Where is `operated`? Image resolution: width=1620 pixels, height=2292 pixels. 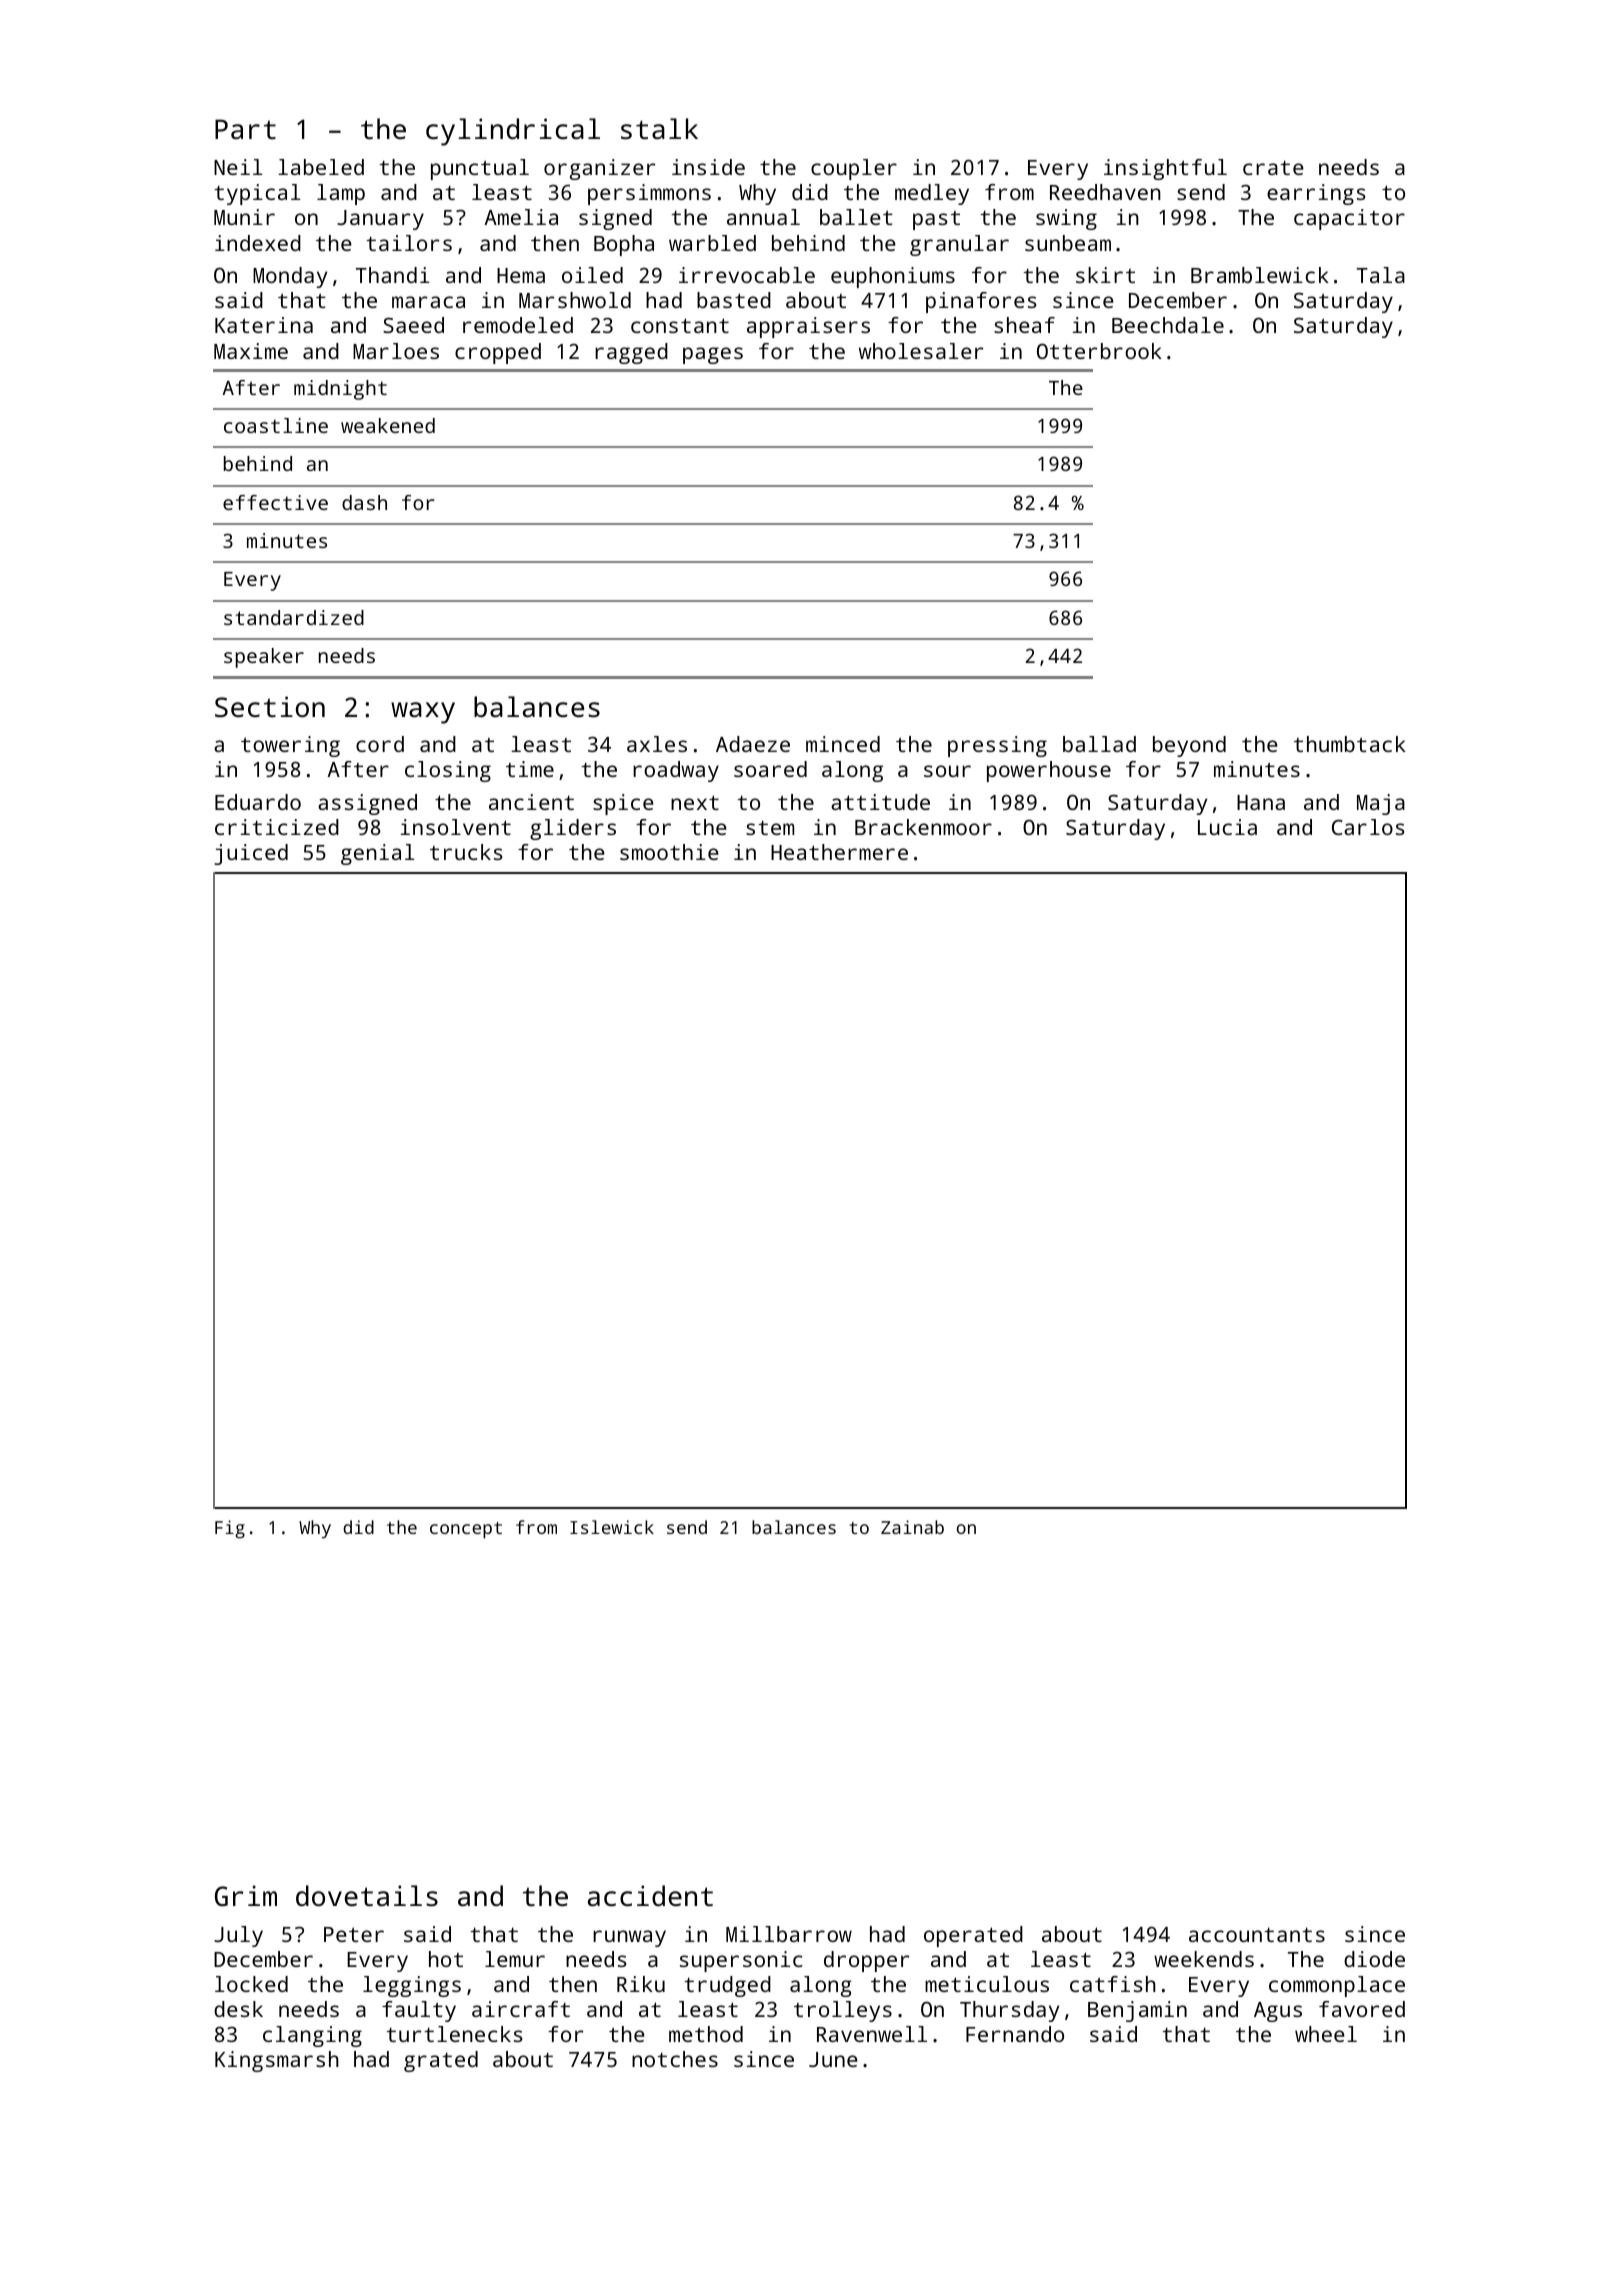
operated is located at coordinates (973, 1936).
